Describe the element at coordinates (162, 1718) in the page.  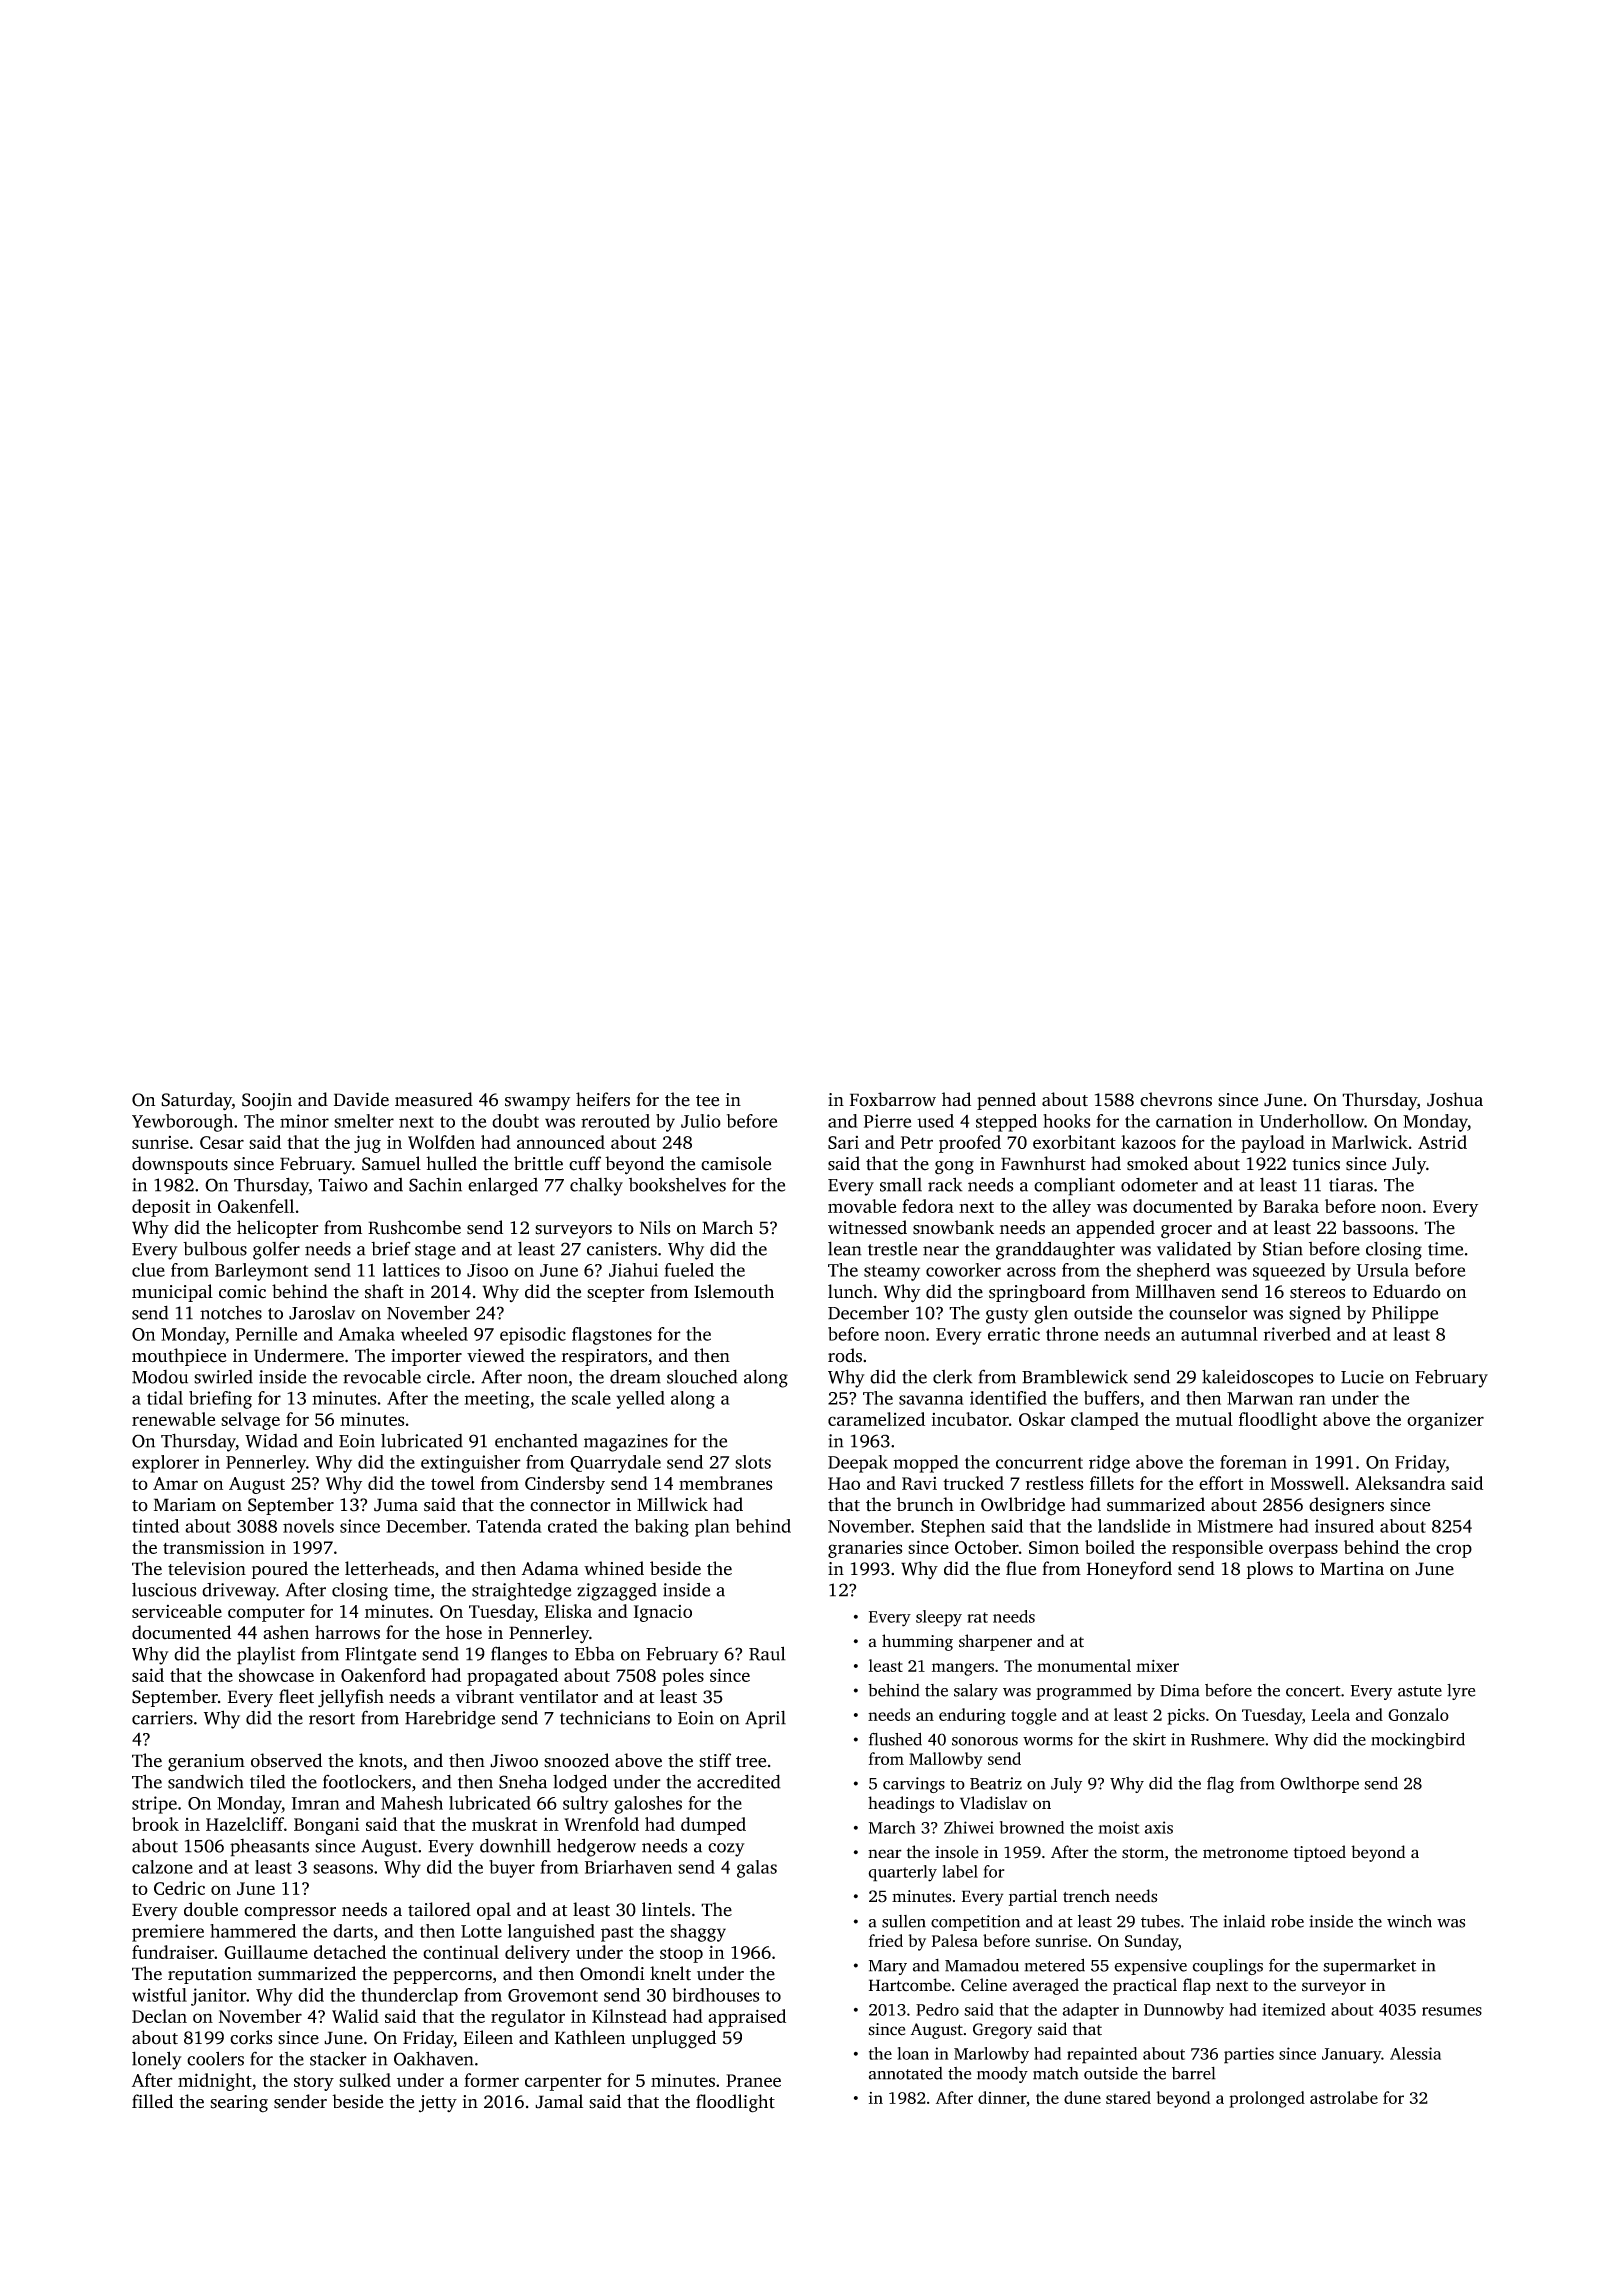
I see `carriers` at that location.
